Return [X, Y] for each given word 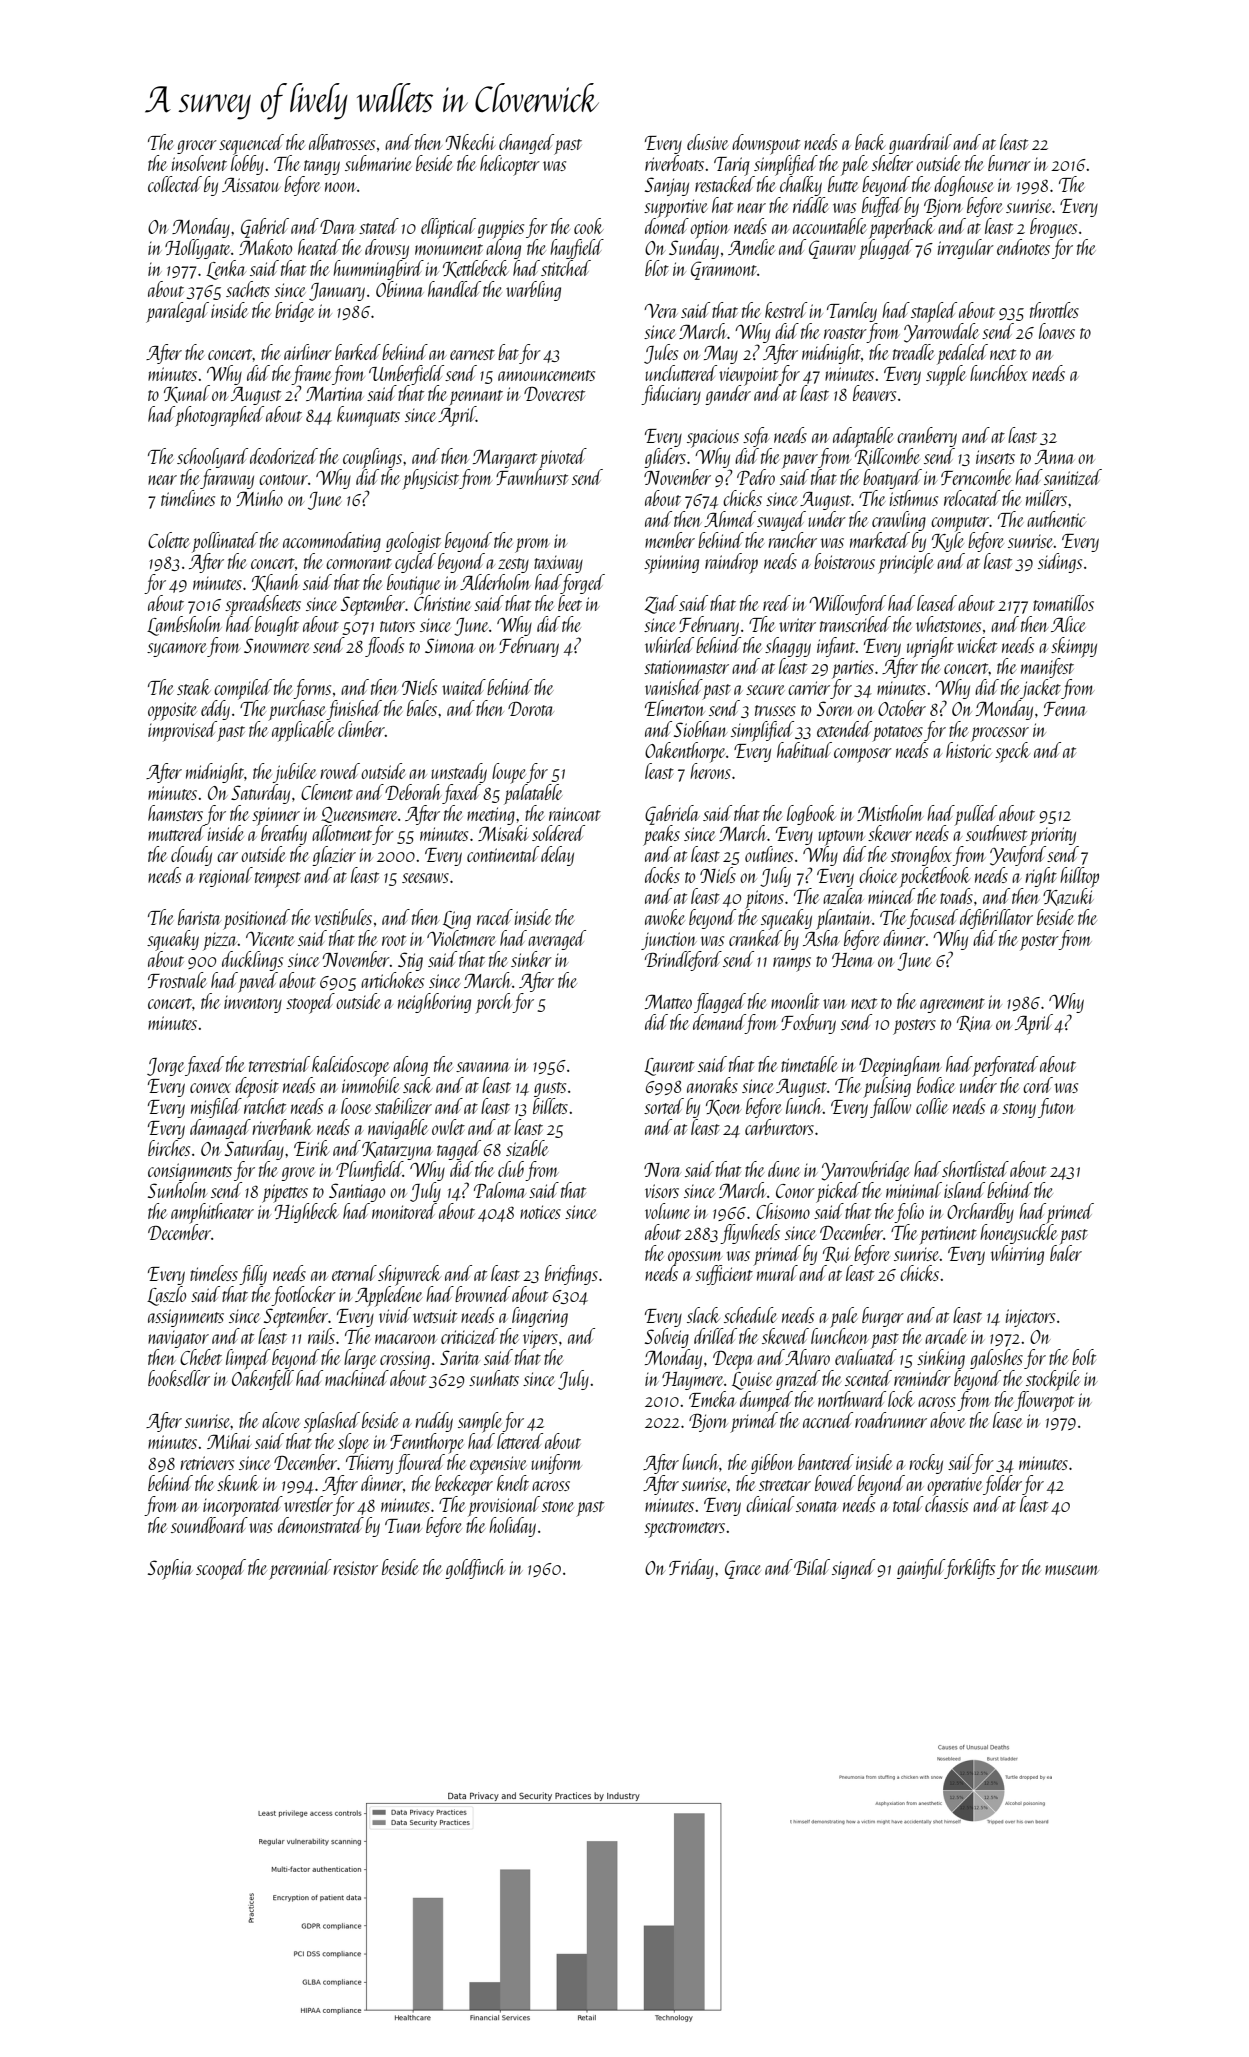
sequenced [251, 144]
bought [277, 626]
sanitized [1073, 477]
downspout [766, 144]
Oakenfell [263, 1380]
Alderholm [495, 582]
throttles [1054, 310]
